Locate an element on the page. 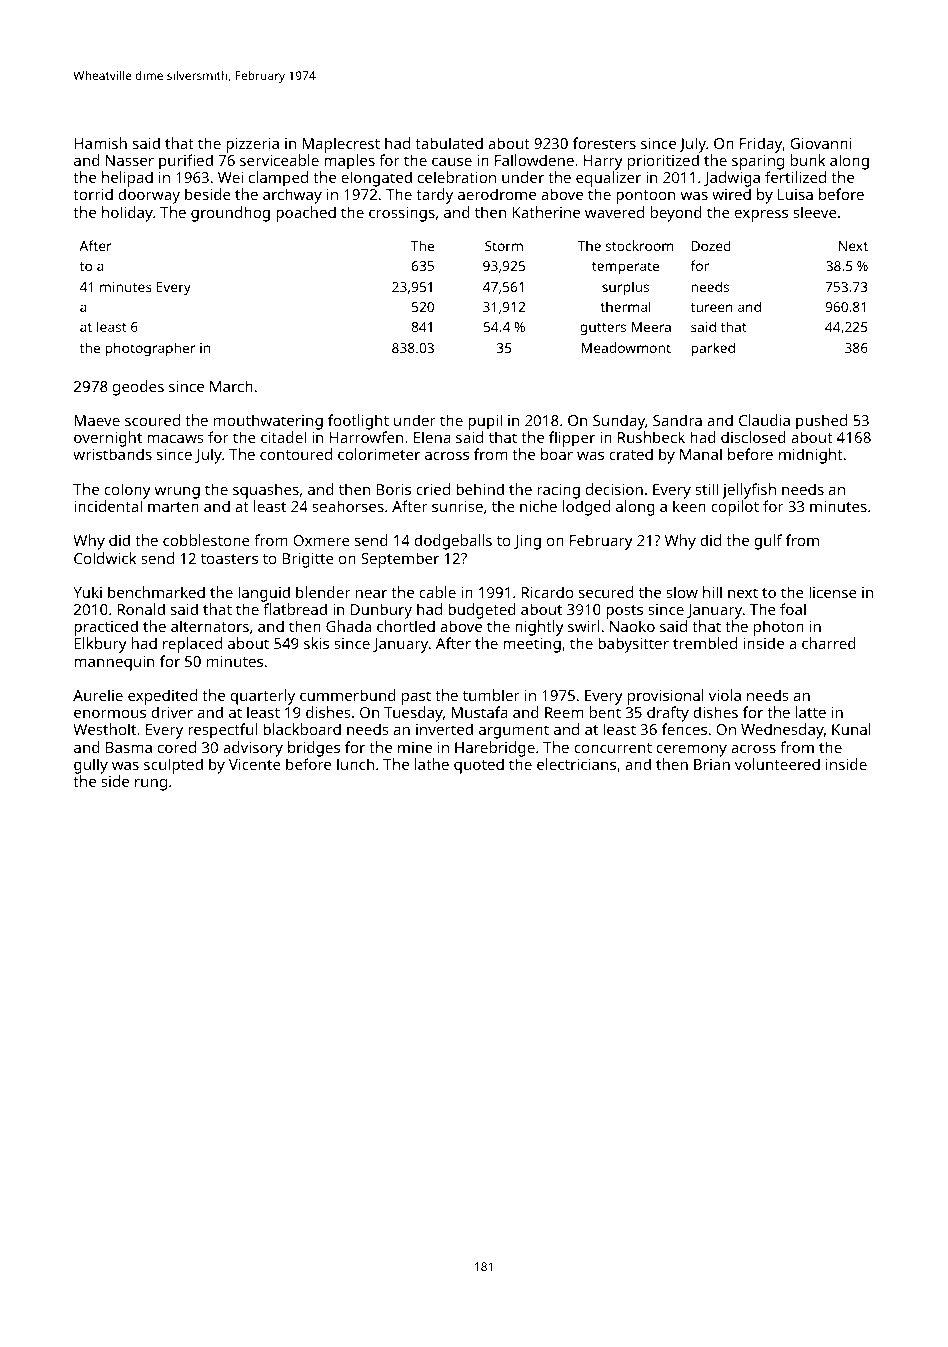  macaws is located at coordinates (175, 438).
